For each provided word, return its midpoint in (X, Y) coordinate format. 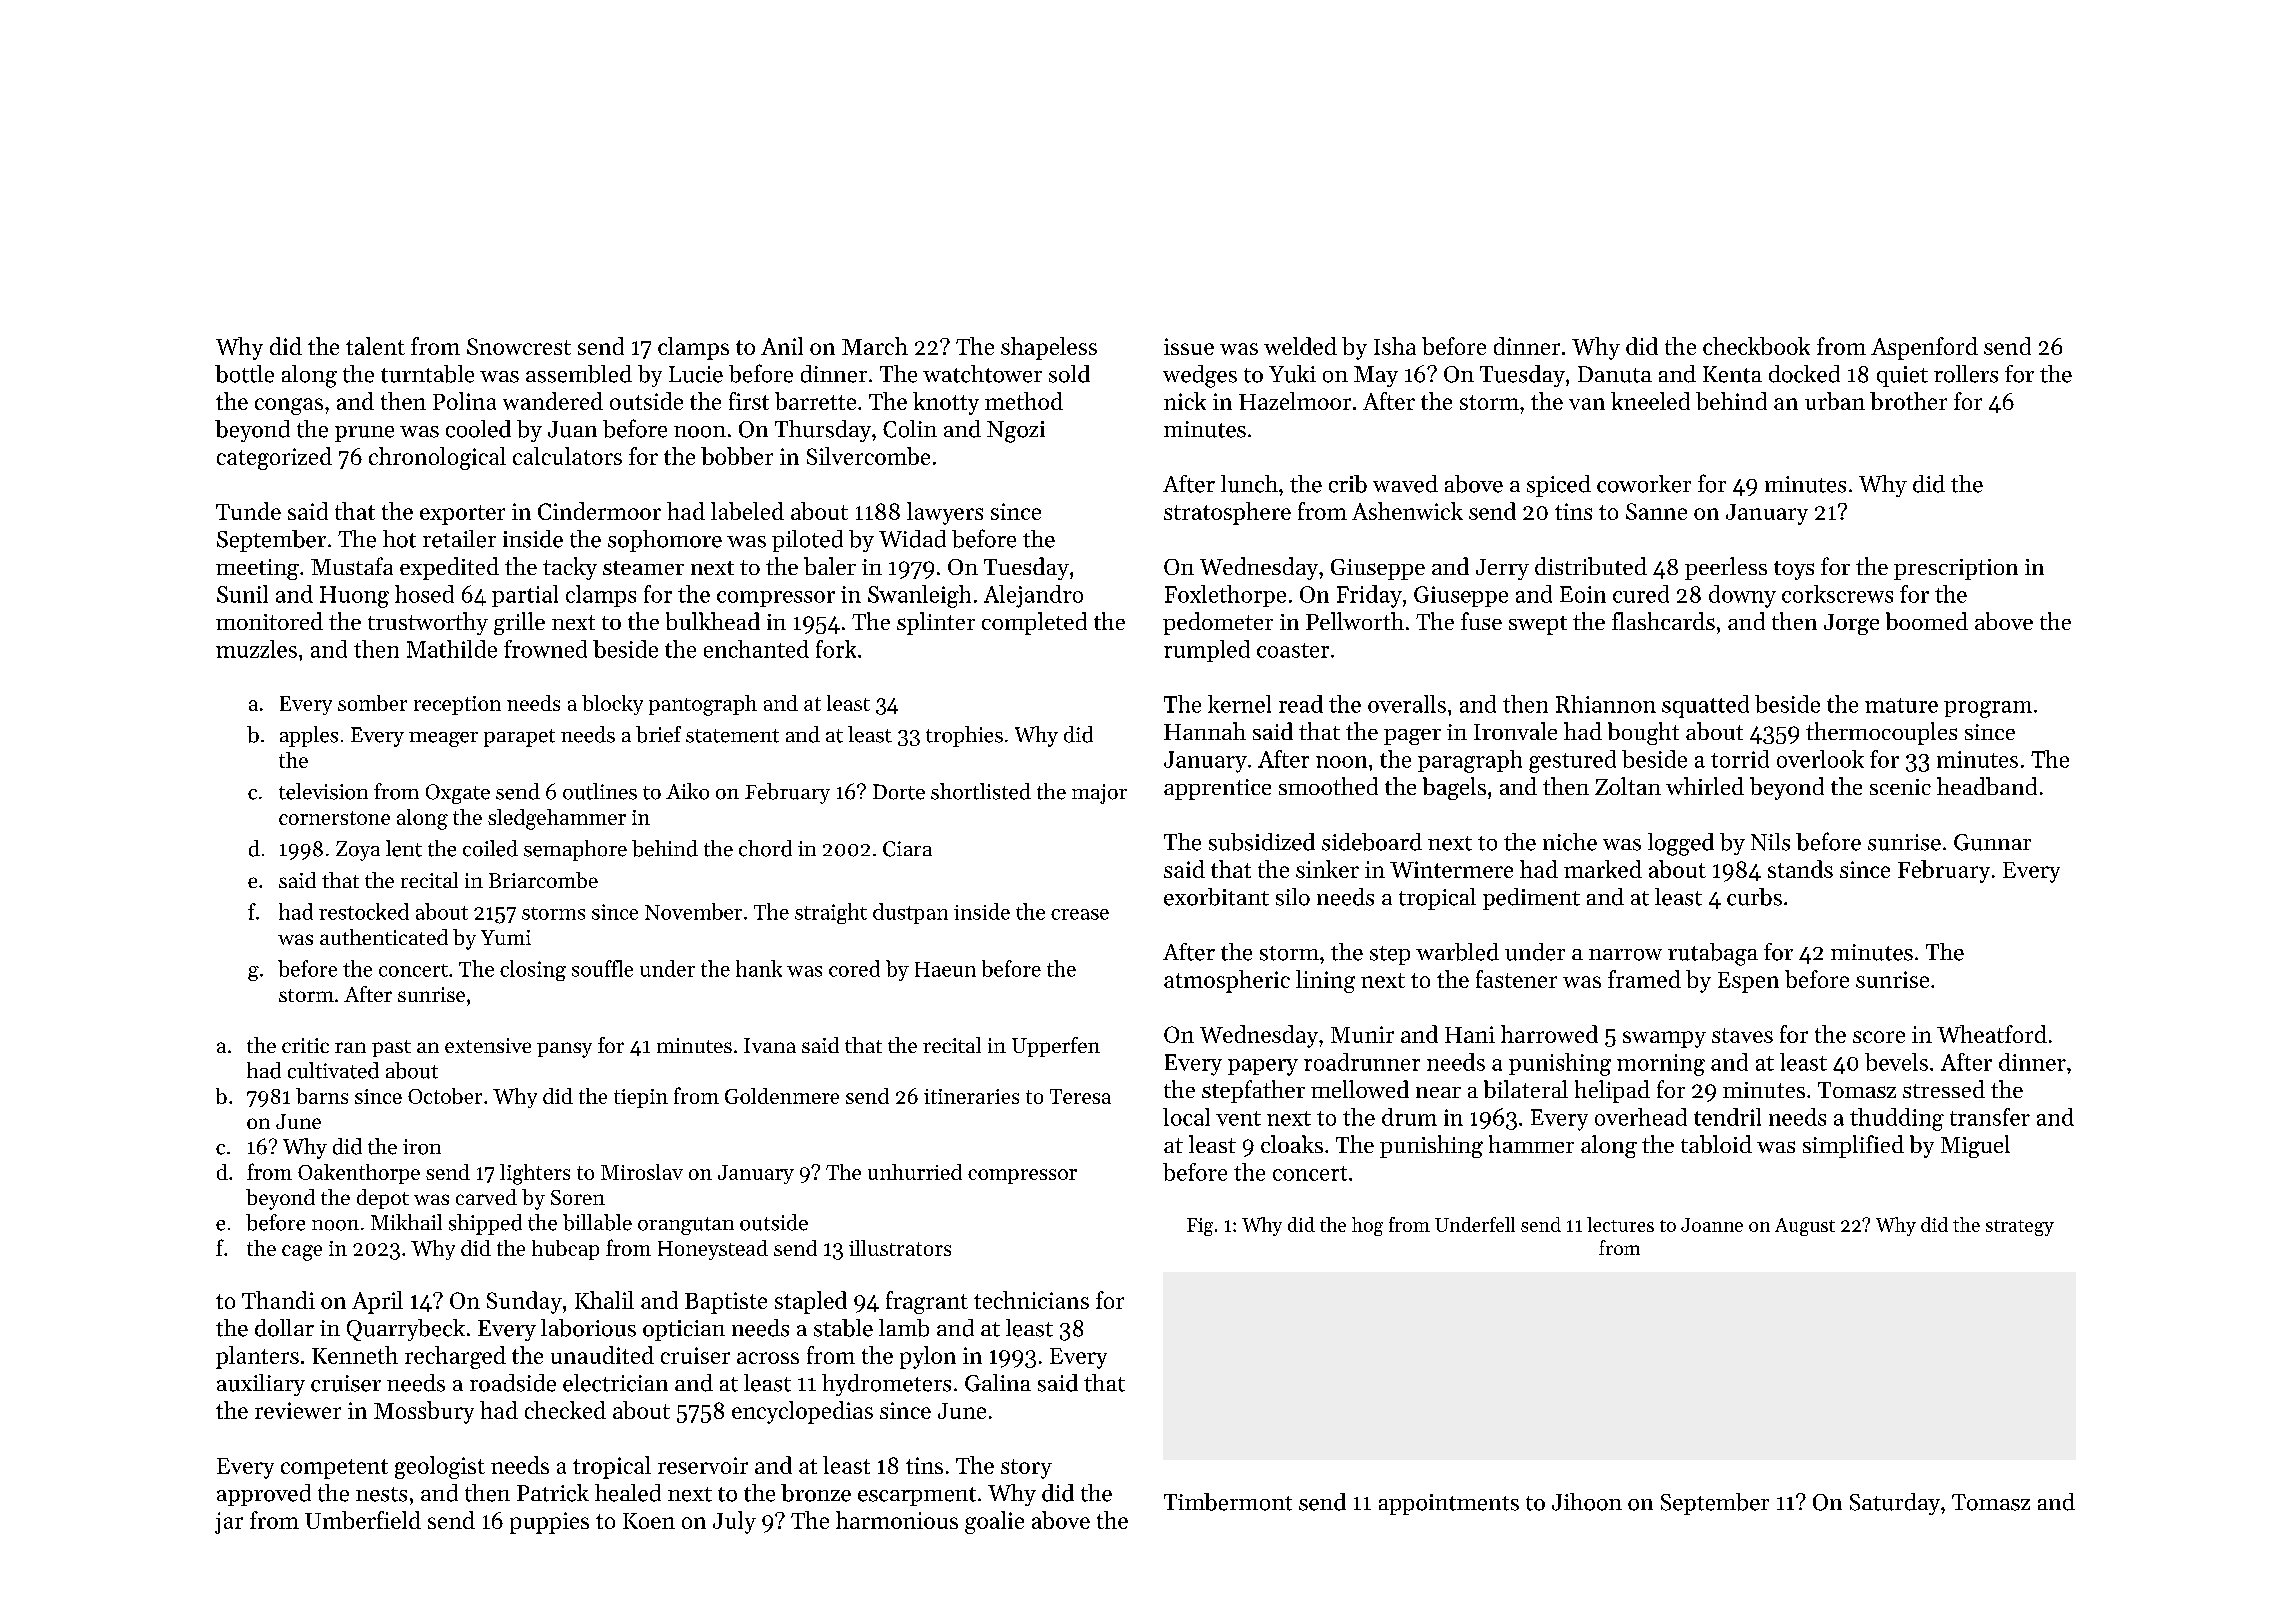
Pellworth (1355, 621)
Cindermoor (599, 511)
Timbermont (1228, 1502)
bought (1643, 733)
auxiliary (261, 1385)
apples (309, 736)
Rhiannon (1606, 704)
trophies (964, 736)
